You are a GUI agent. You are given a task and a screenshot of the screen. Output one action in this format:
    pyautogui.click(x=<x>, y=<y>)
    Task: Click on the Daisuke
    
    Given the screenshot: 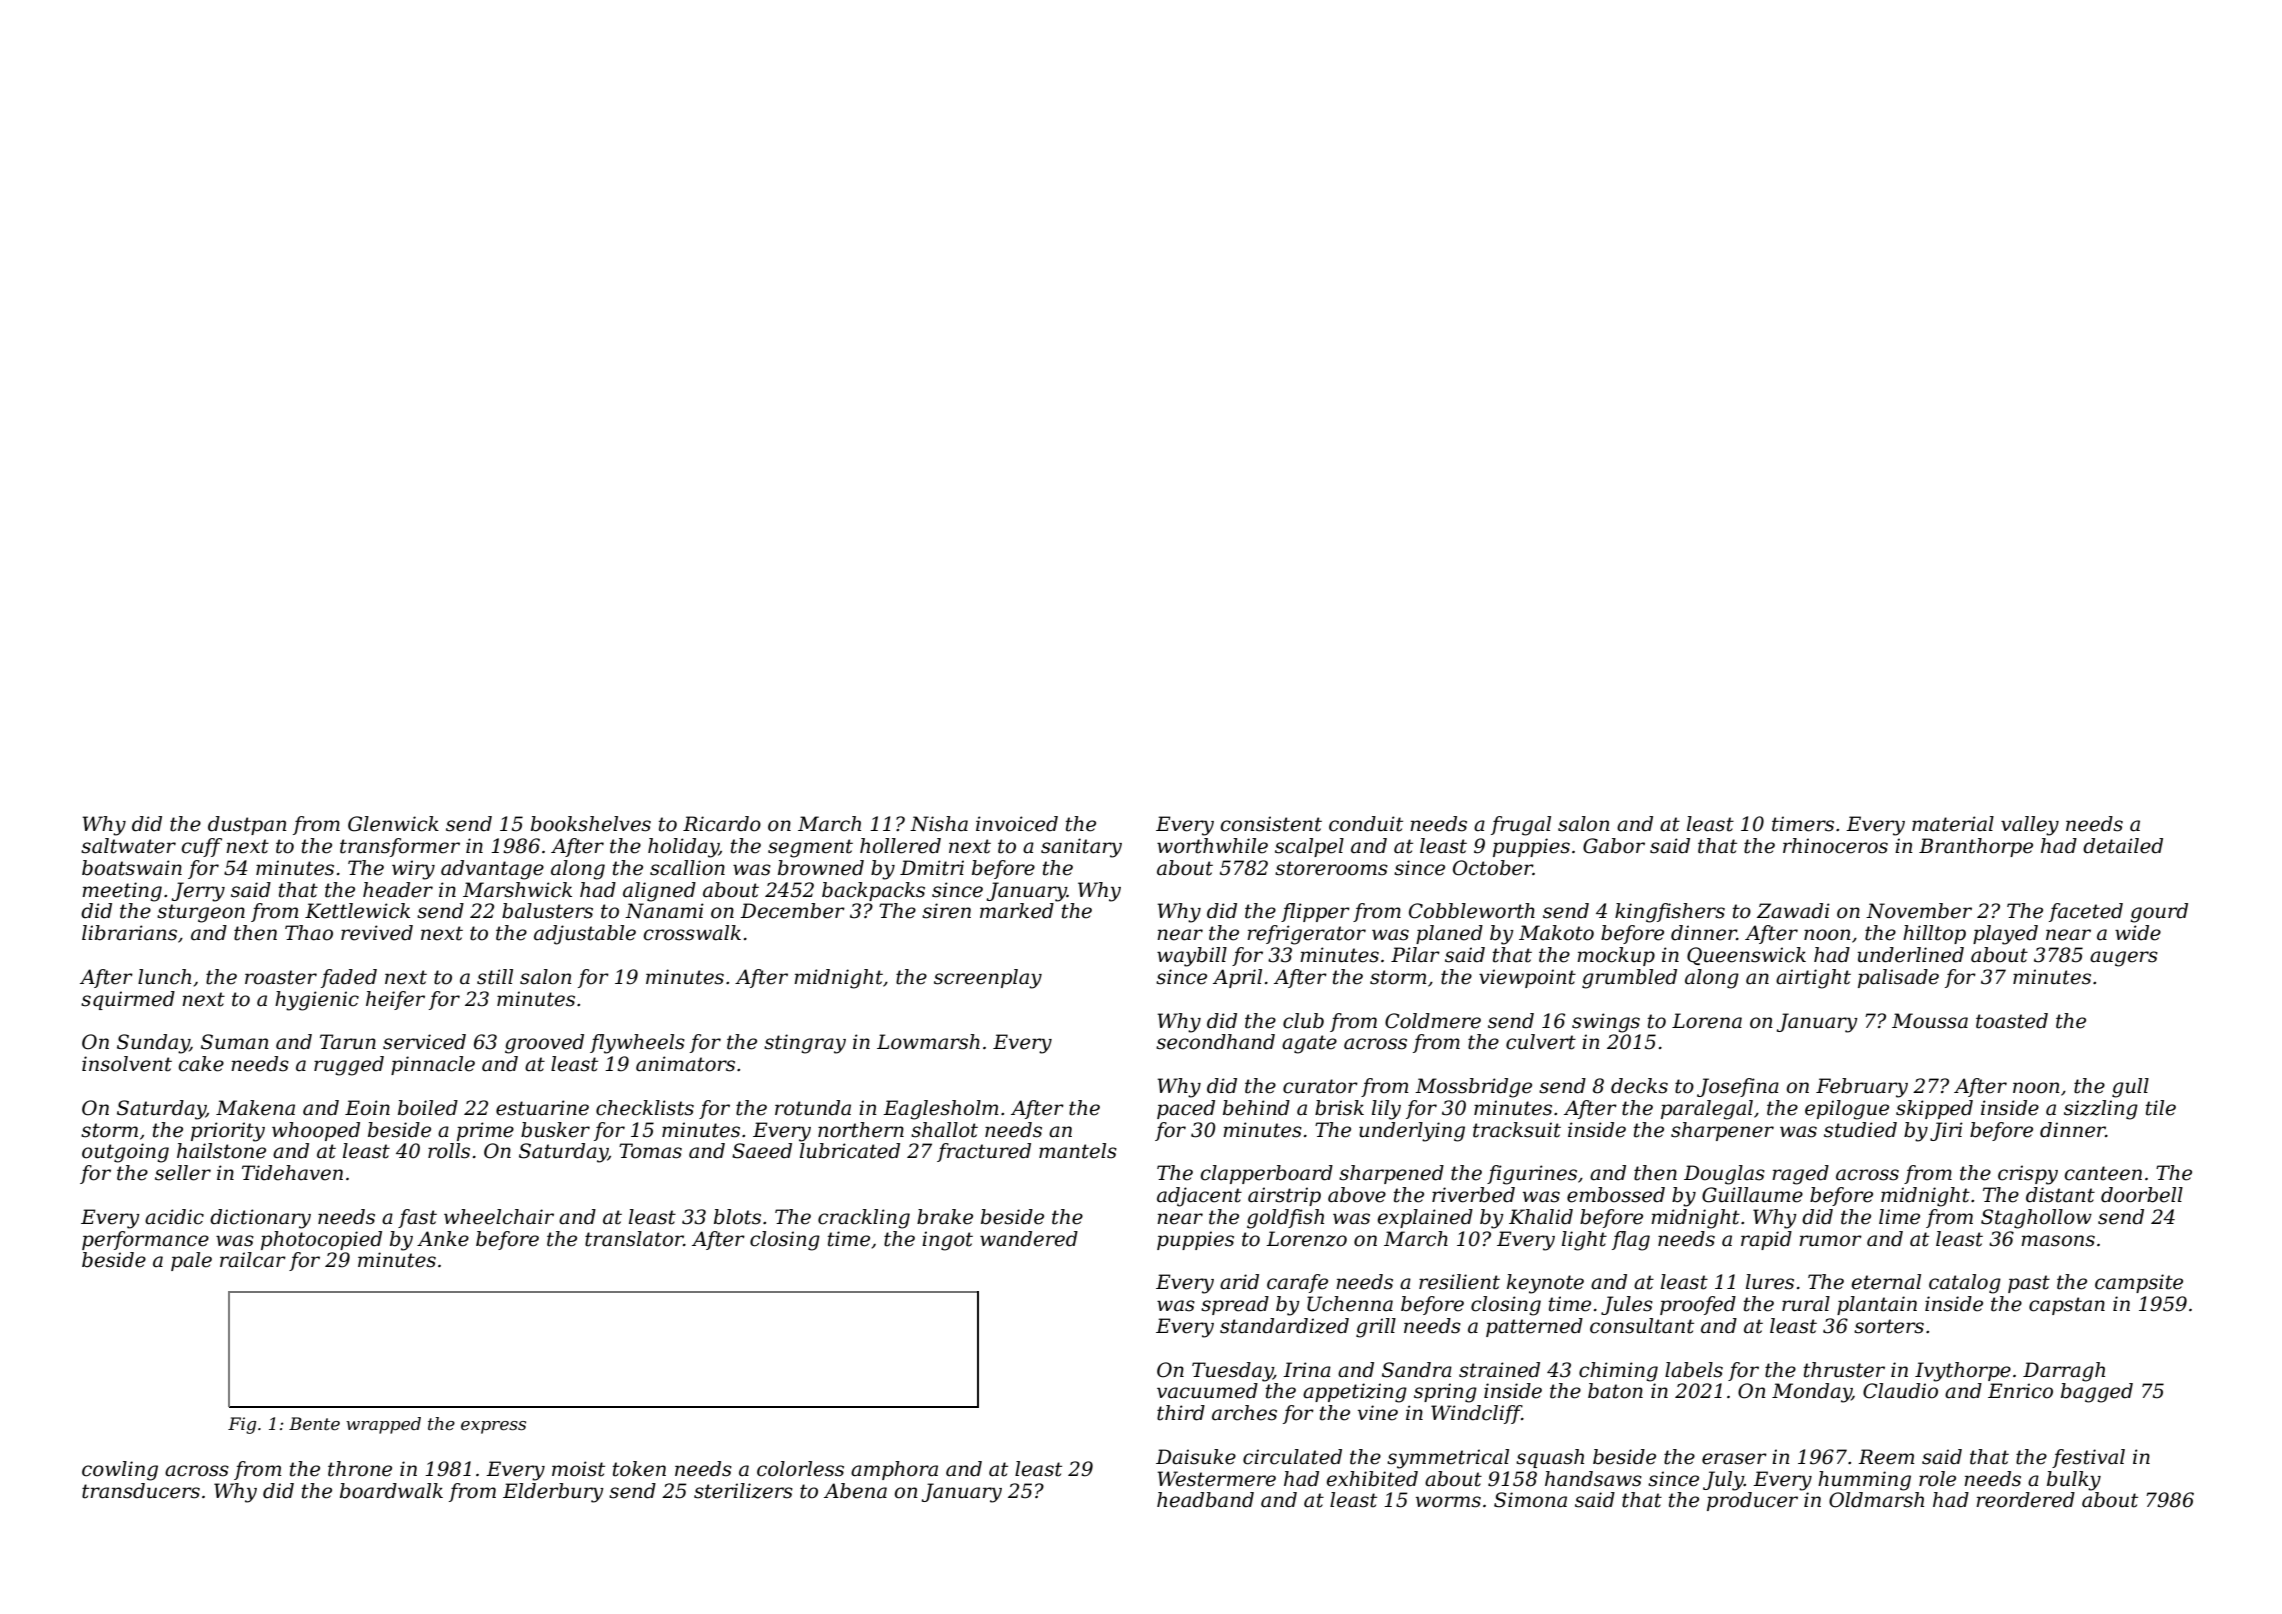 What is the action you would take?
    pyautogui.click(x=1196, y=1457)
